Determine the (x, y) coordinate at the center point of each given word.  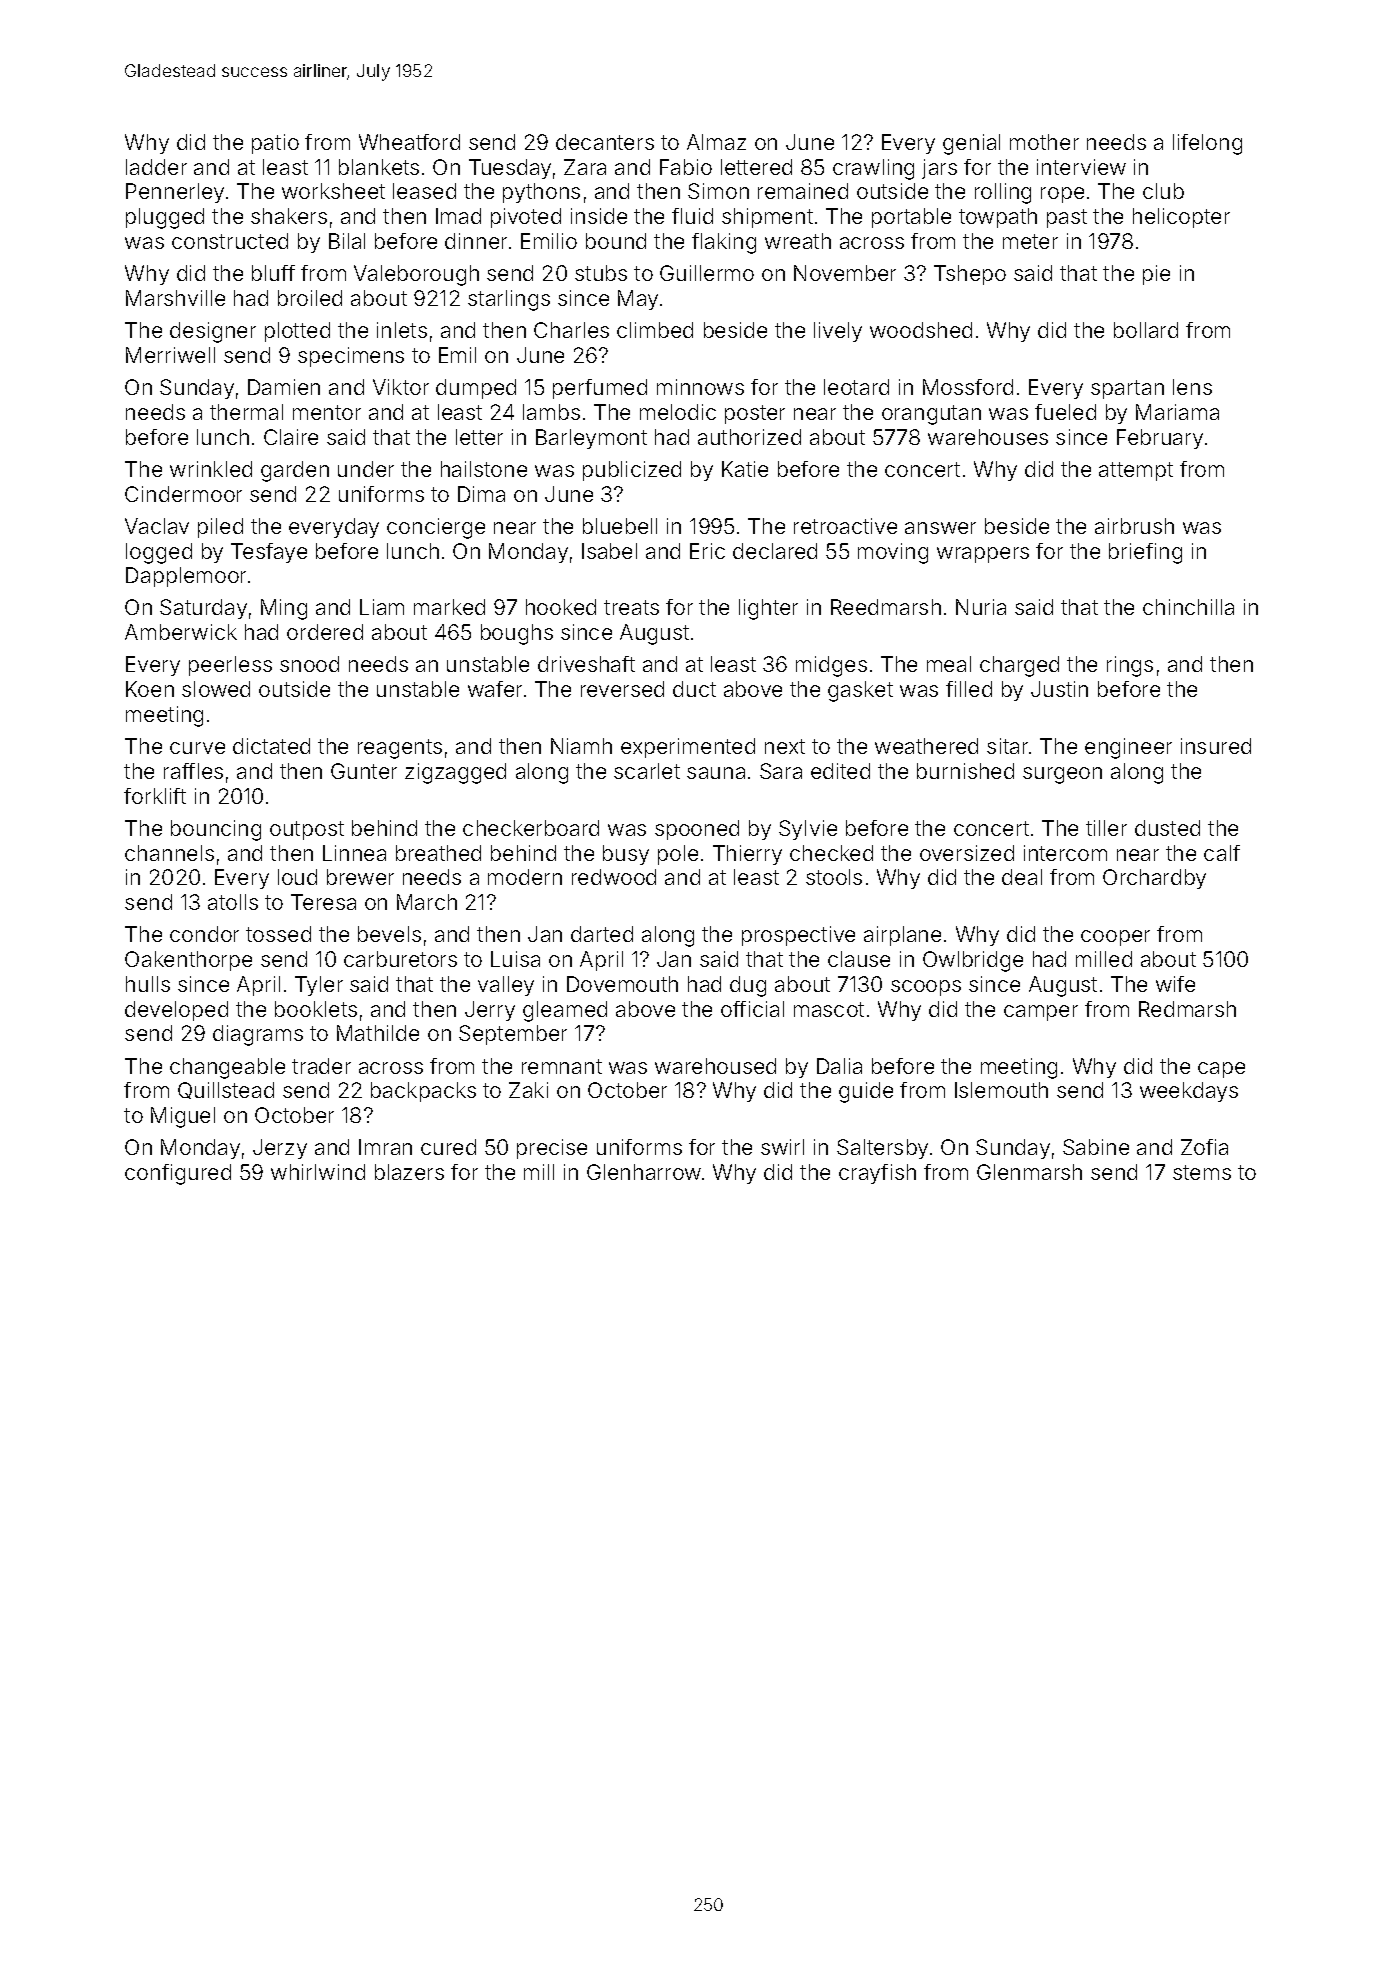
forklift (155, 796)
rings (1130, 666)
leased (424, 191)
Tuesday (510, 169)
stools (834, 877)
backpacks (423, 1092)
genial (971, 144)
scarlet (647, 771)
